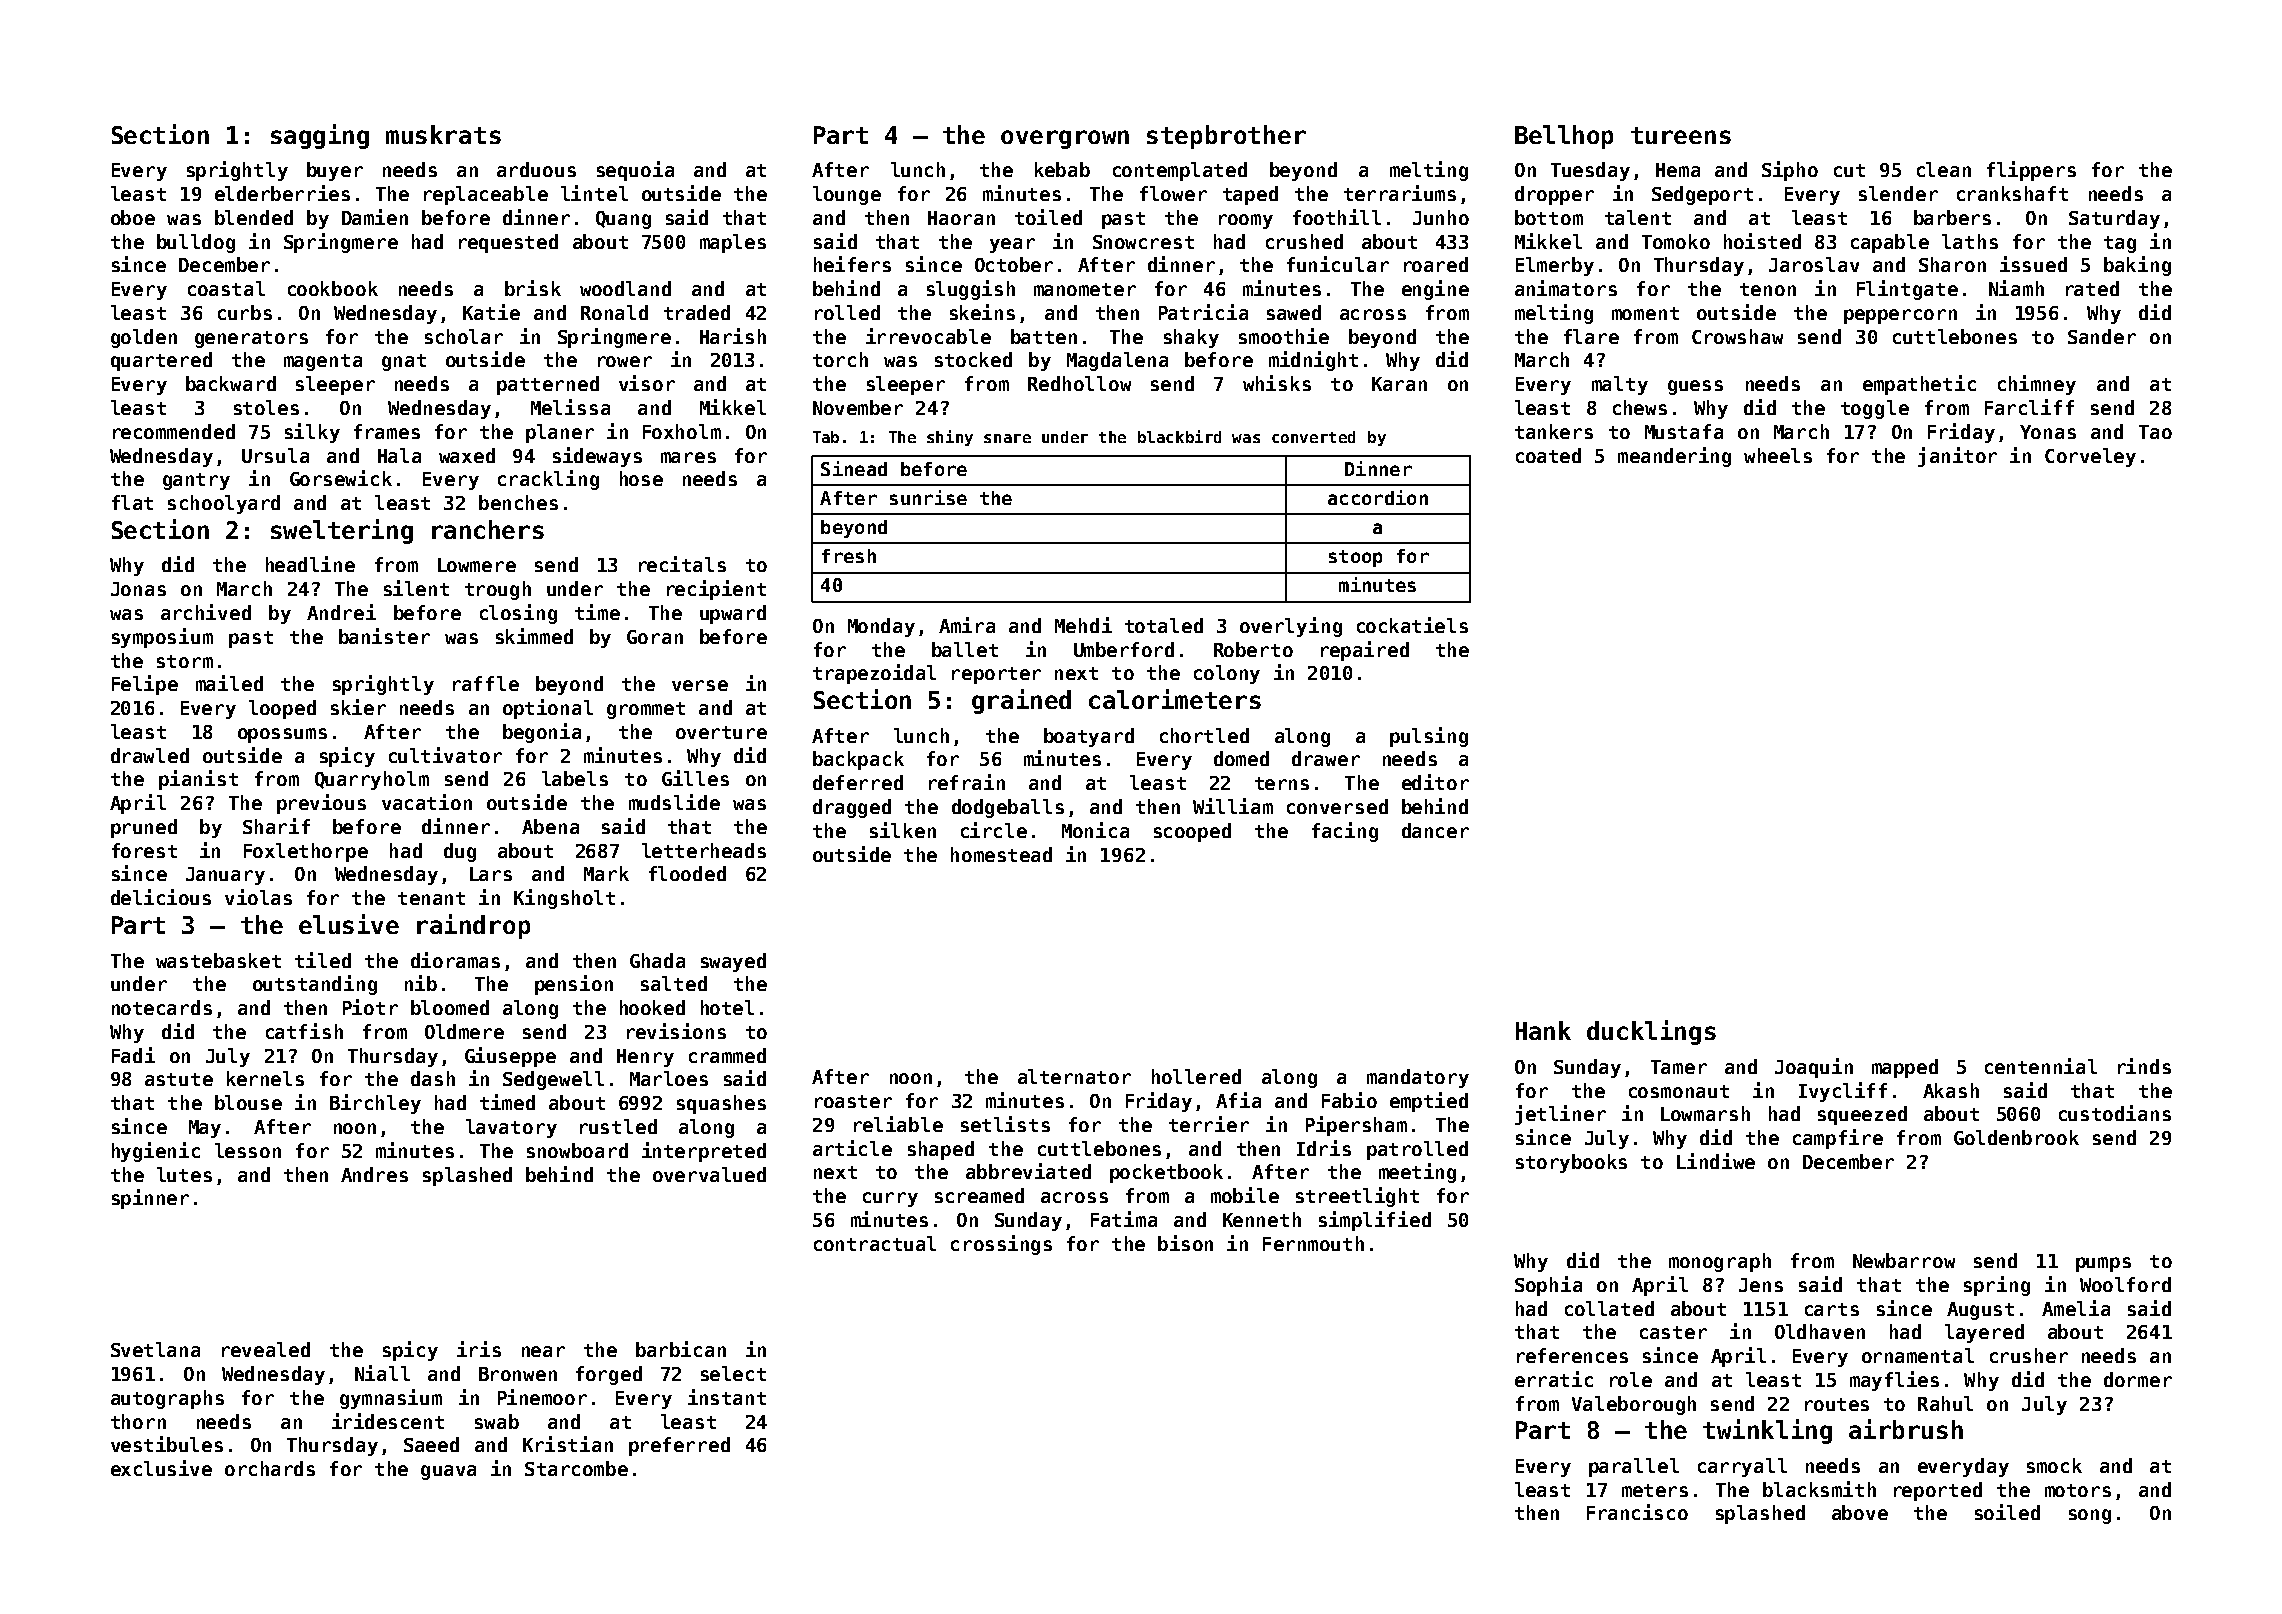  I want to click on cosmonaut, so click(1679, 1091).
